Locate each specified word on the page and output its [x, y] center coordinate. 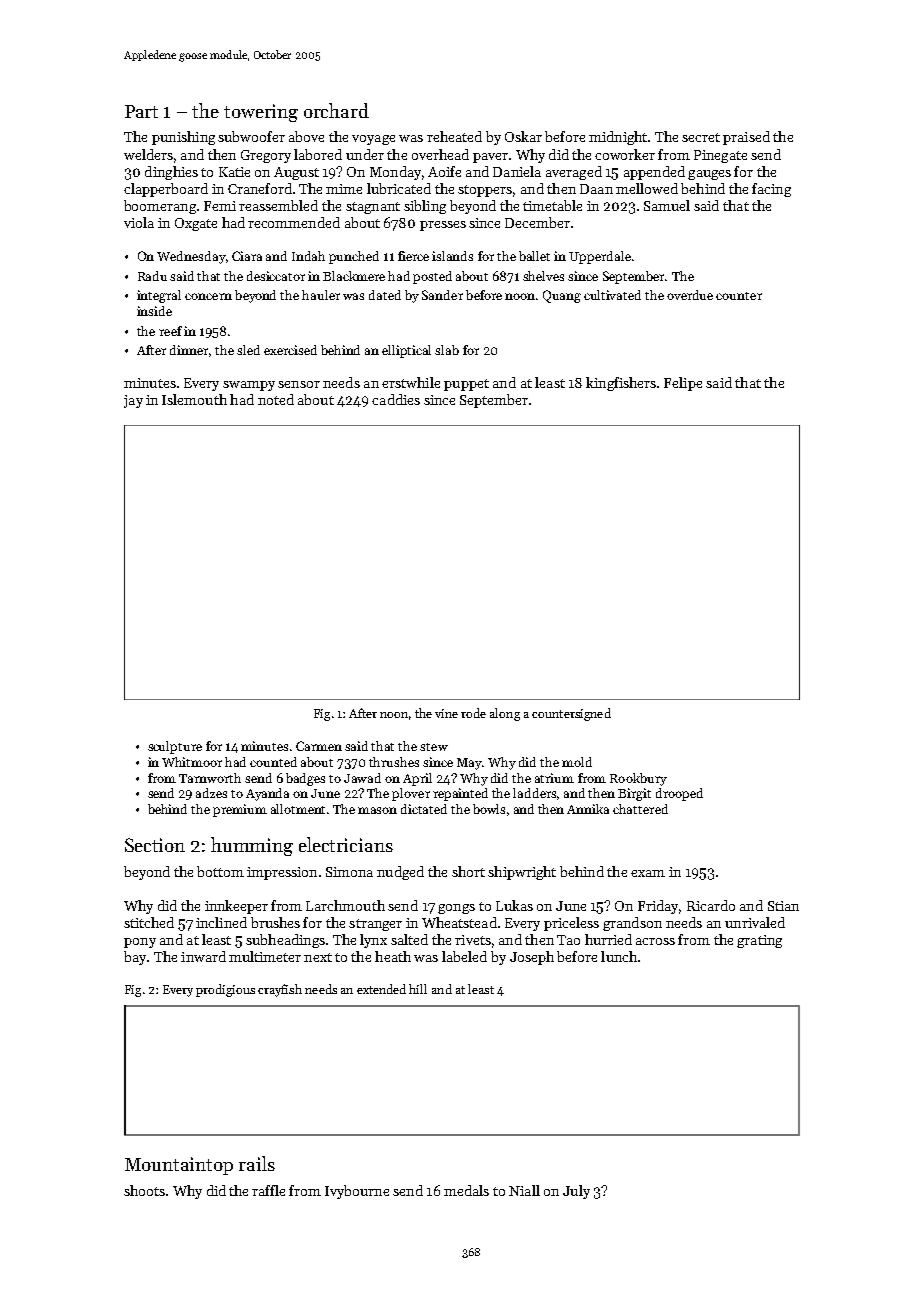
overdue [690, 295]
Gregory [266, 156]
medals [466, 1190]
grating [759, 941]
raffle [268, 1190]
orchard [336, 110]
